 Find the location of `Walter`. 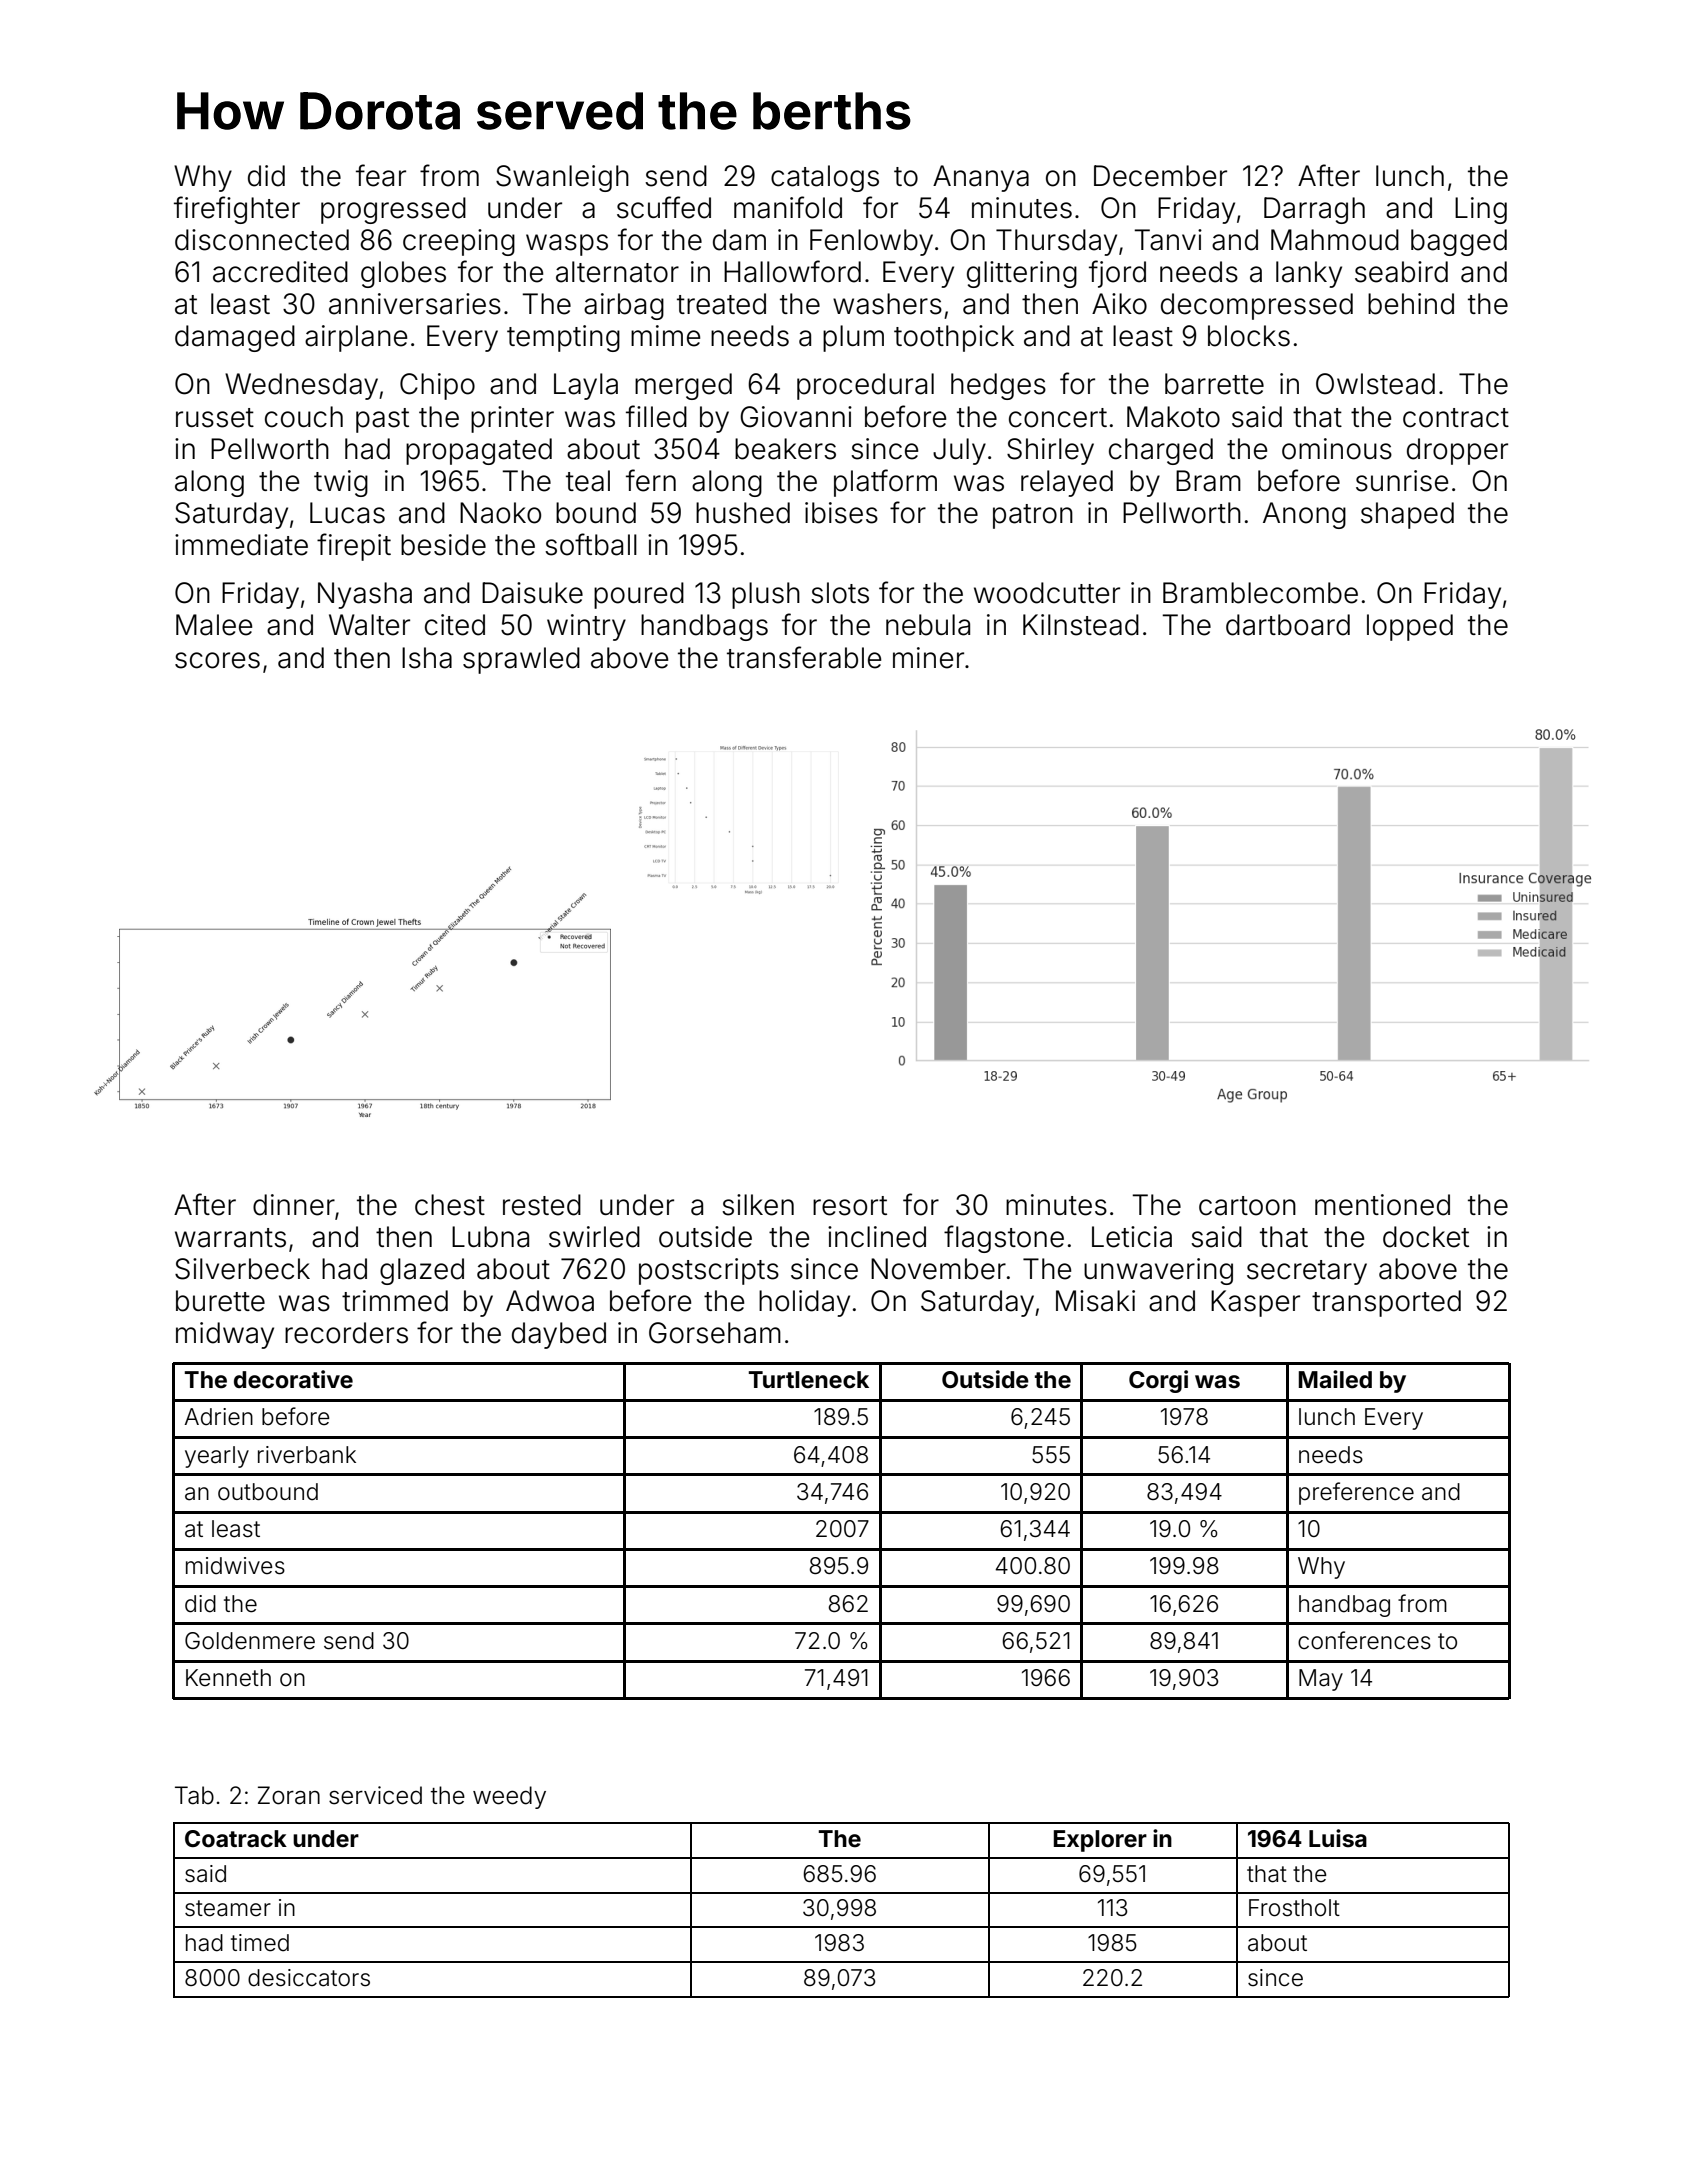

Walter is located at coordinates (369, 625).
